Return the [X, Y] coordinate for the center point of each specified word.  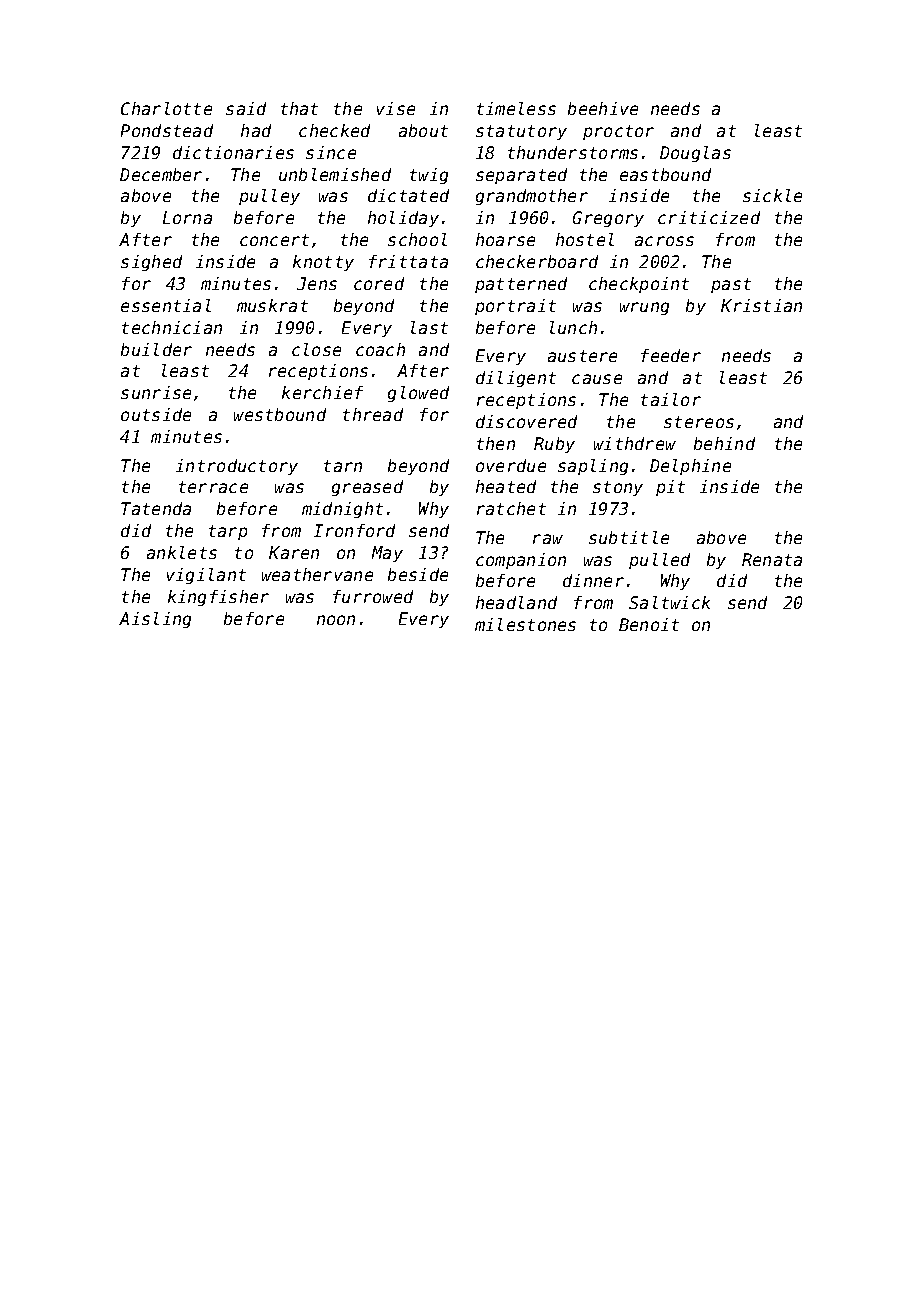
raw [548, 539]
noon [336, 620]
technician [172, 327]
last [429, 327]
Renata [772, 559]
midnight [342, 510]
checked [334, 130]
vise [396, 108]
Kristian [761, 305]
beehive [603, 108]
